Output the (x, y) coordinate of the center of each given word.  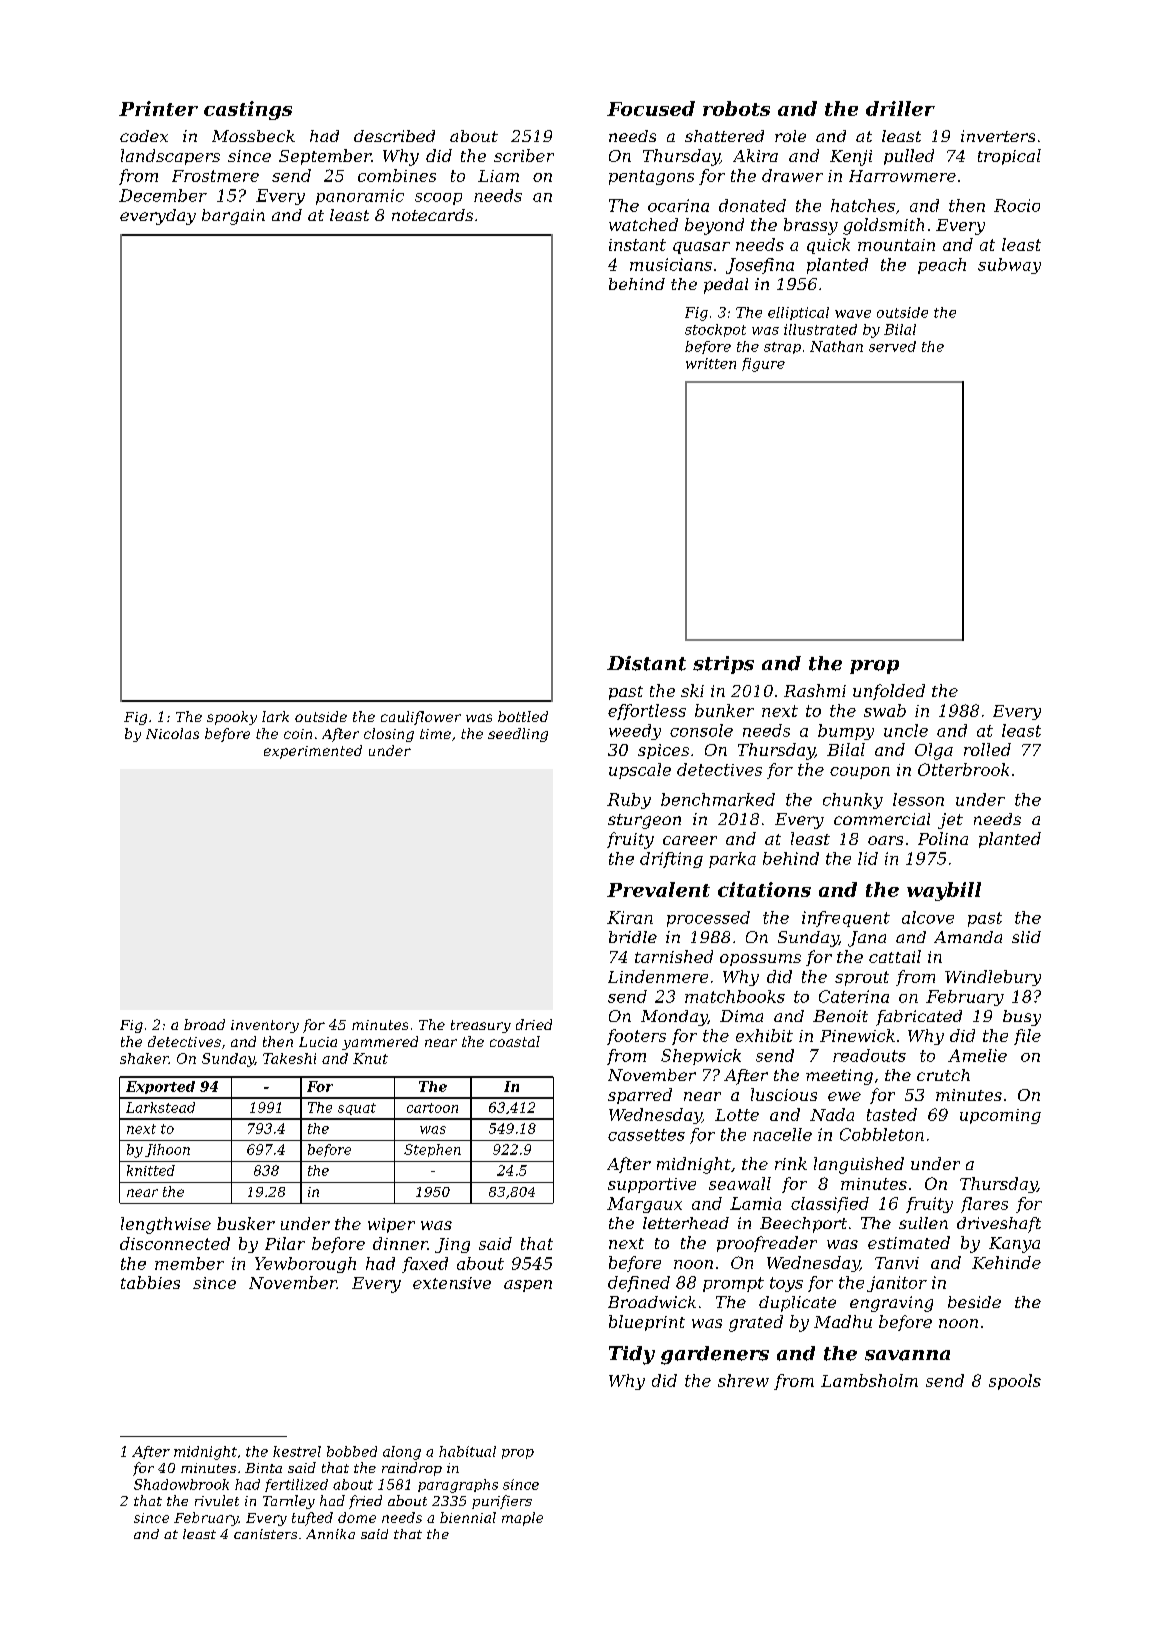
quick (828, 246)
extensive (452, 1283)
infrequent (846, 919)
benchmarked (718, 799)
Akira (755, 155)
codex (144, 136)
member (189, 1263)
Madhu (843, 1321)
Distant (646, 663)
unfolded (889, 692)
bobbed (352, 1451)
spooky (232, 718)
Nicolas (172, 733)
